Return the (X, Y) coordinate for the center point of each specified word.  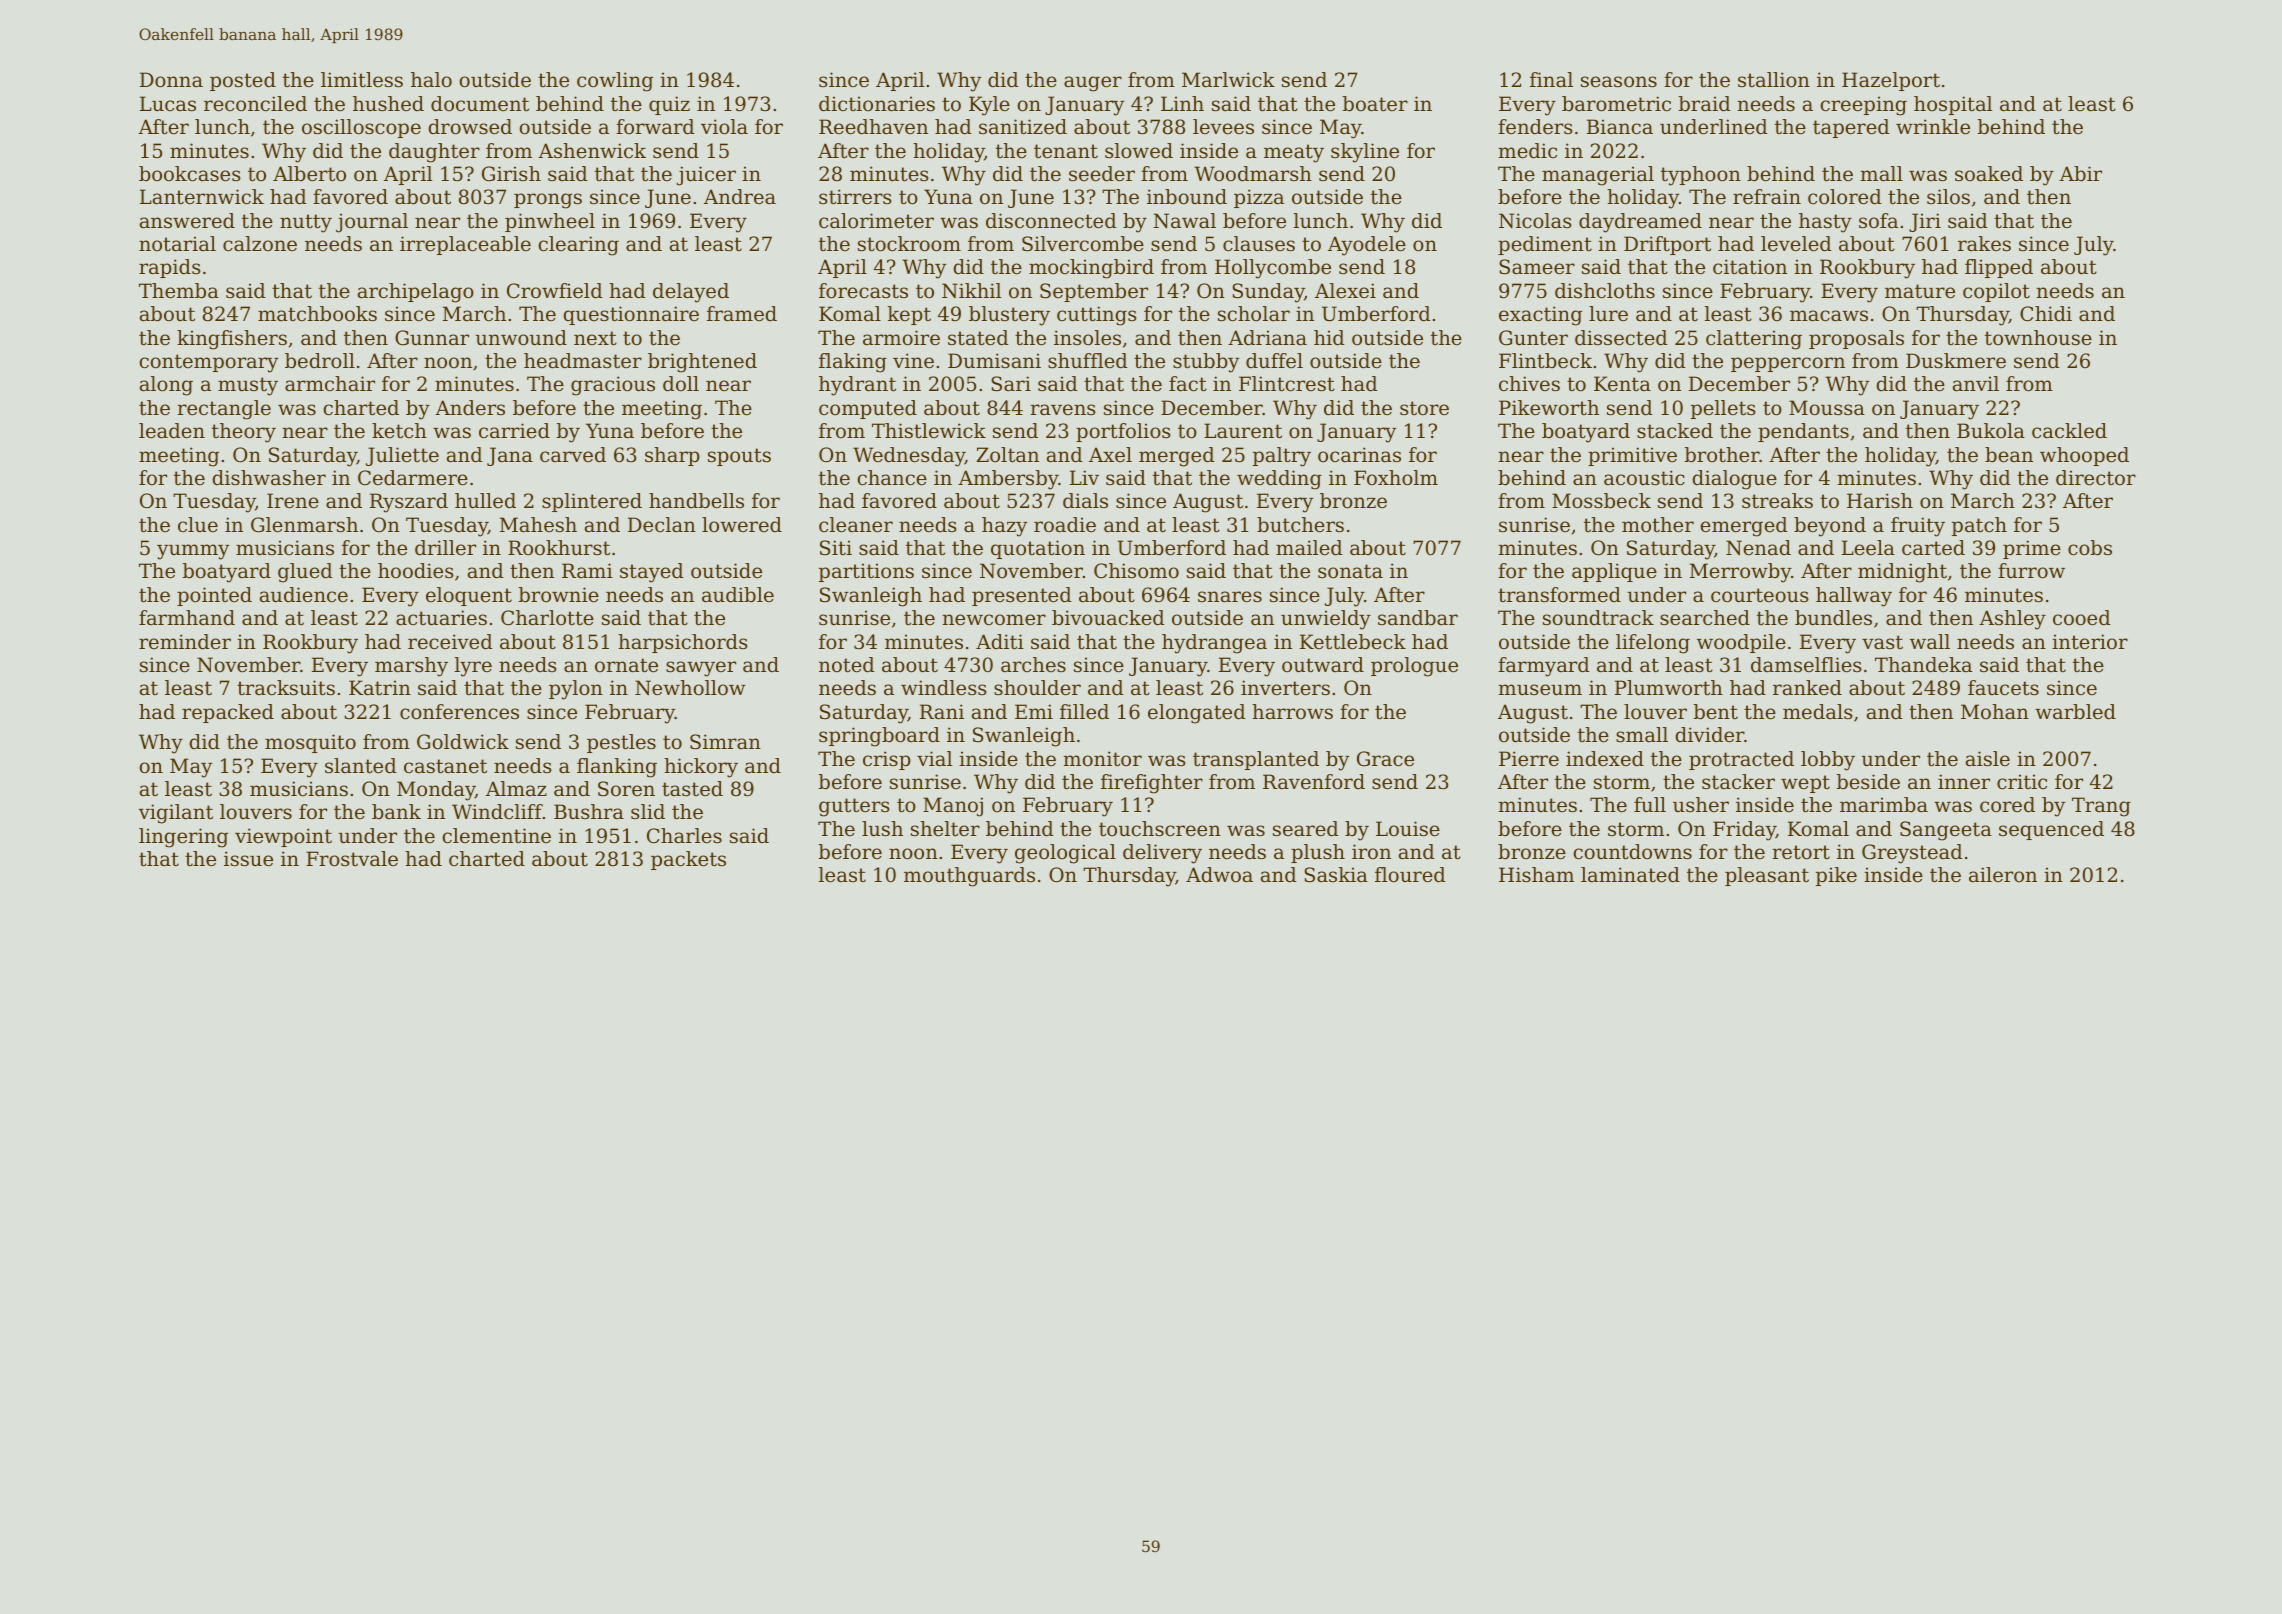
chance (892, 478)
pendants (1803, 432)
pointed (214, 596)
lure (1608, 313)
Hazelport (1891, 81)
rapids (170, 268)
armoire (901, 338)
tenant (1066, 151)
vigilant (175, 814)
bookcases (190, 174)
